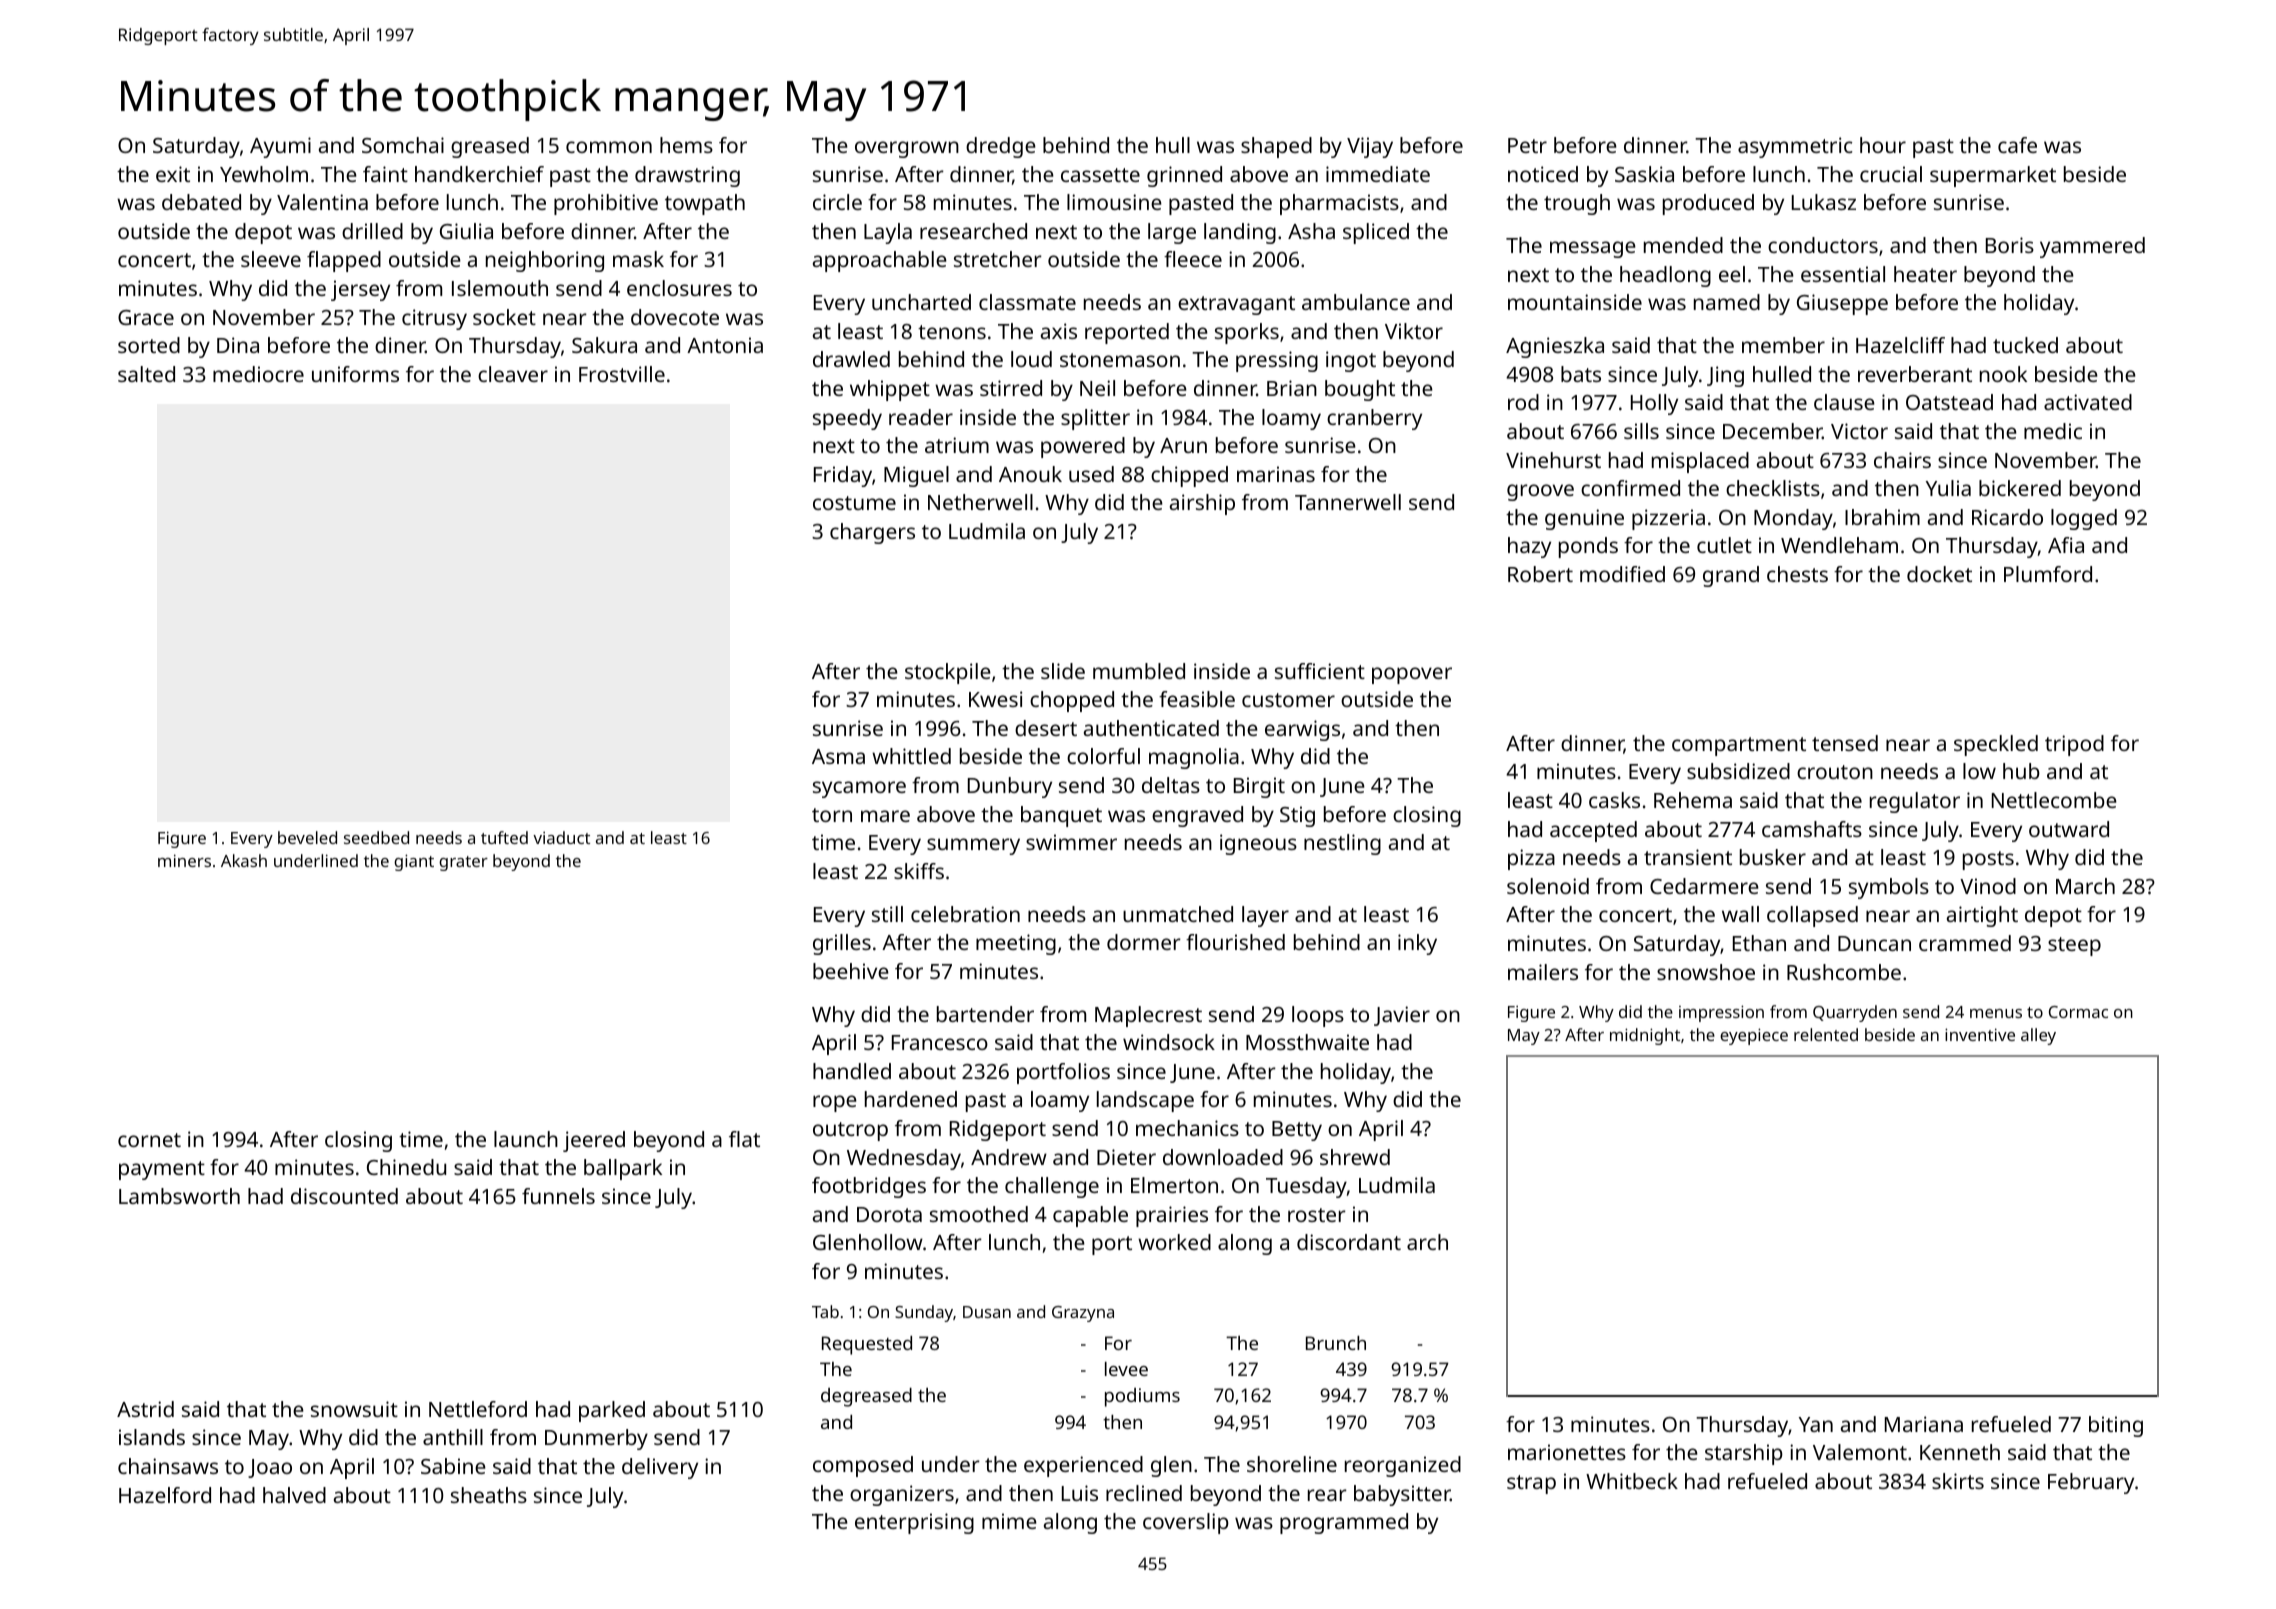 This screenshot has width=2276, height=1609. I want to click on compartment, so click(1739, 746).
